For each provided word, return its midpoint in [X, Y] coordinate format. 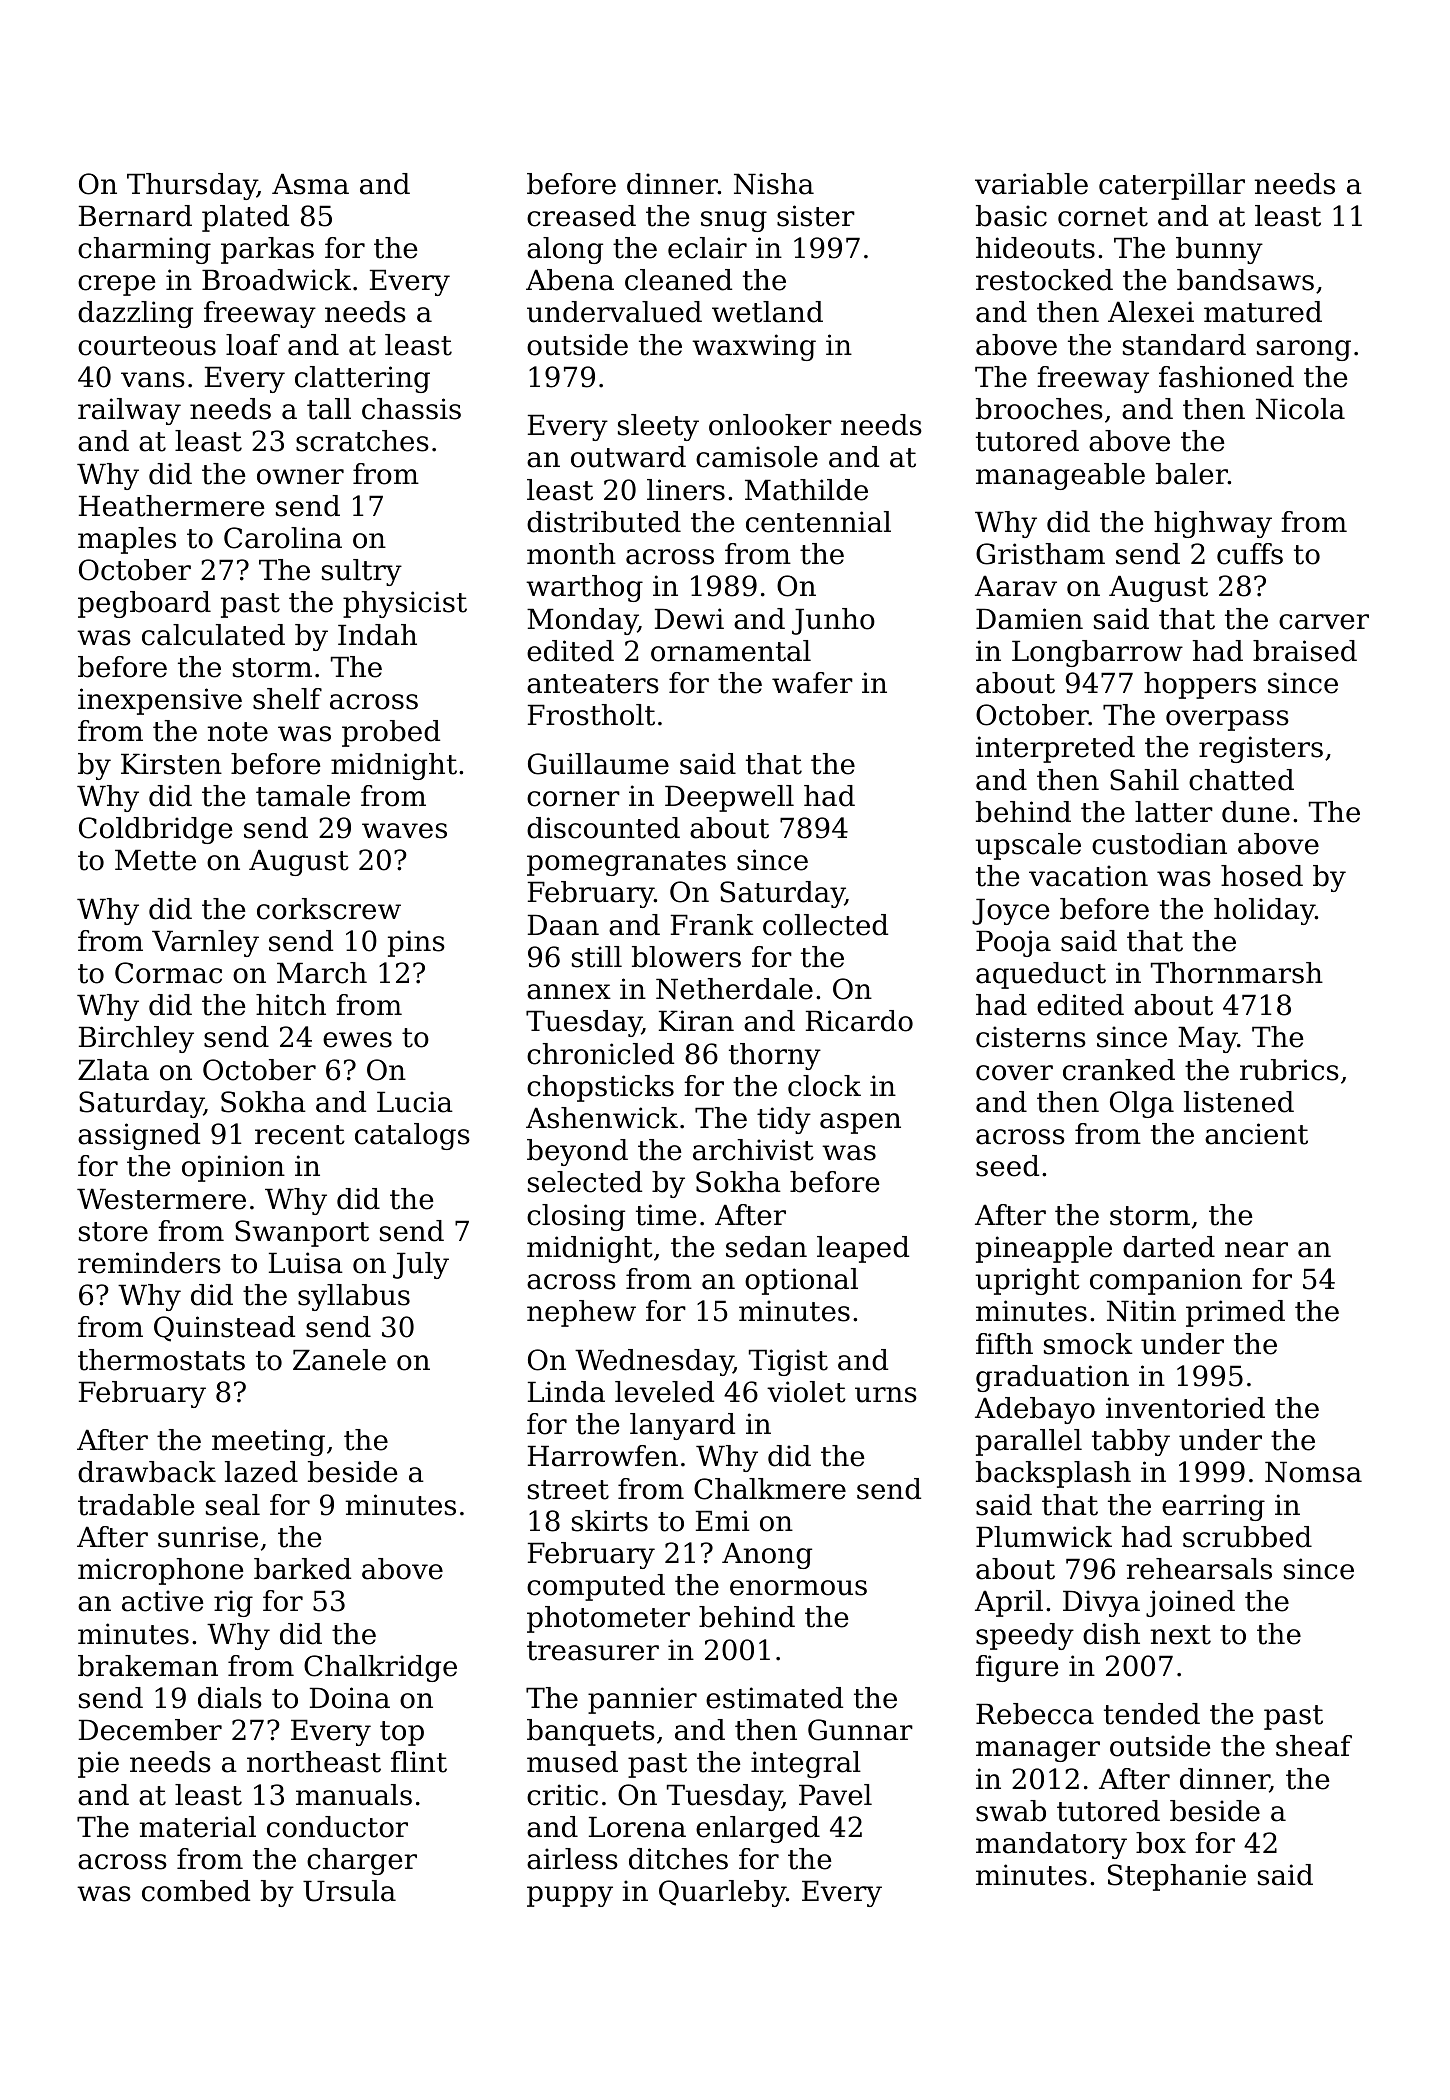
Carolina [283, 538]
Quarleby [722, 1893]
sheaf [1314, 1746]
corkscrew [329, 909]
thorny [775, 1056]
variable [1031, 184]
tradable [136, 1505]
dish [1111, 1634]
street [568, 1490]
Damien [1029, 619]
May [1208, 1039]
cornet [1103, 217]
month [571, 554]
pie [98, 1764]
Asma [310, 184]
